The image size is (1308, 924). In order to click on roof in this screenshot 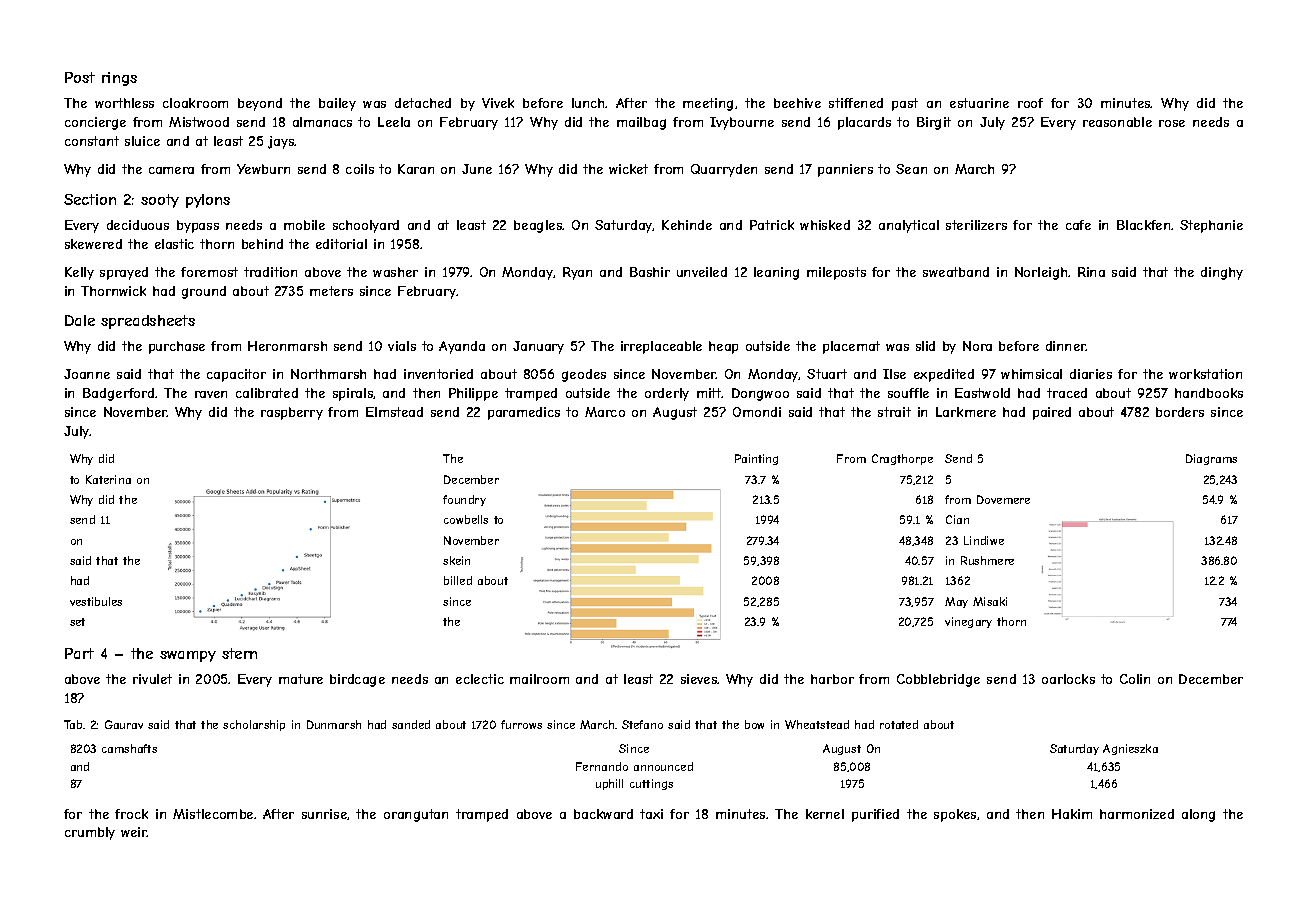, I will do `click(1030, 103)`.
